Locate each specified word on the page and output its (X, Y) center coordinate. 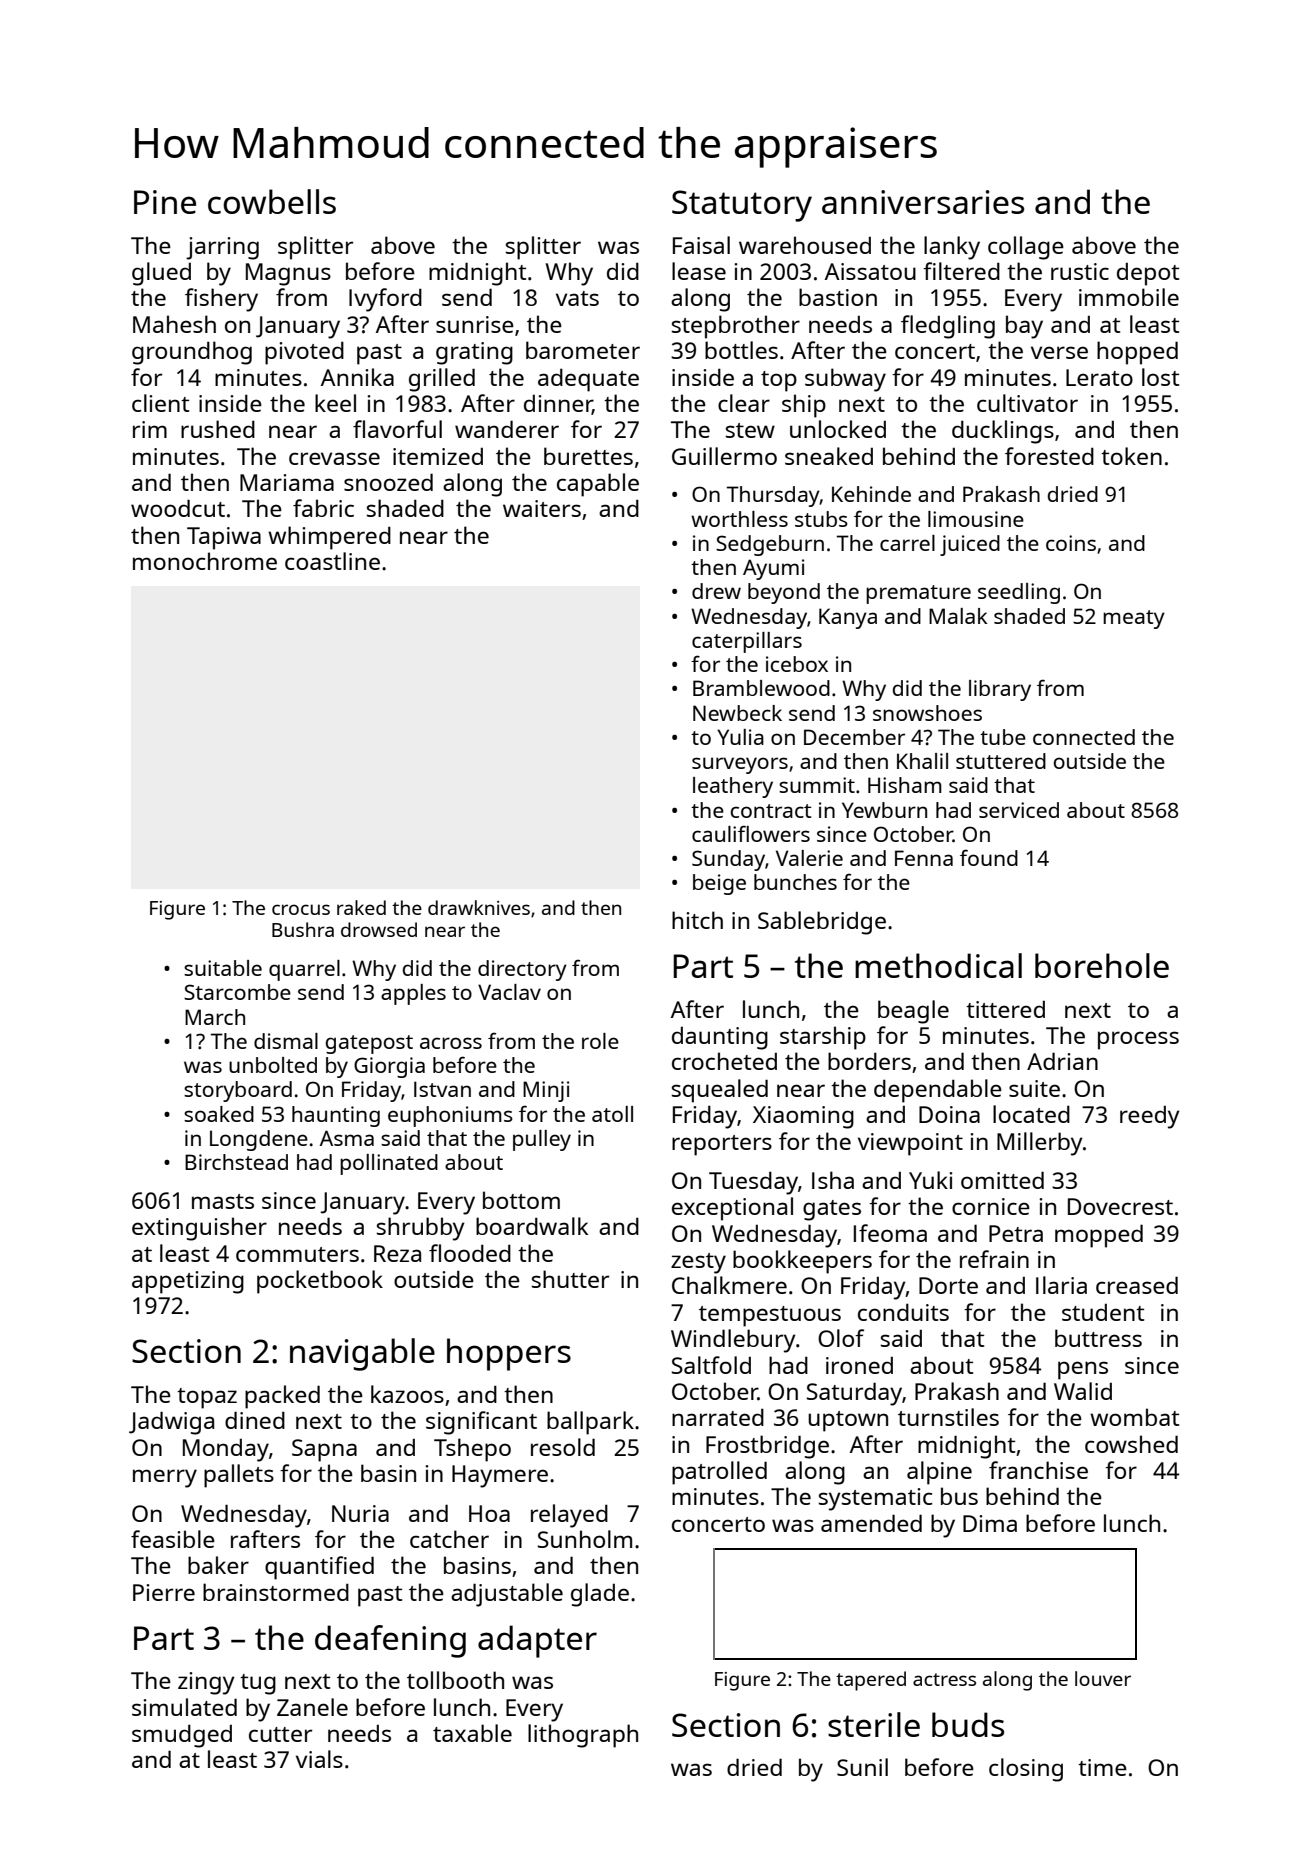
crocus (301, 909)
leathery (733, 787)
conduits (903, 1312)
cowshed (1131, 1444)
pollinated (389, 1164)
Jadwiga (171, 1423)
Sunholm (585, 1539)
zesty (698, 1263)
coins (1071, 543)
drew (716, 591)
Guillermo (724, 456)
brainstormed (276, 1592)
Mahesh (174, 324)
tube (1003, 737)
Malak (958, 616)
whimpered (329, 538)
